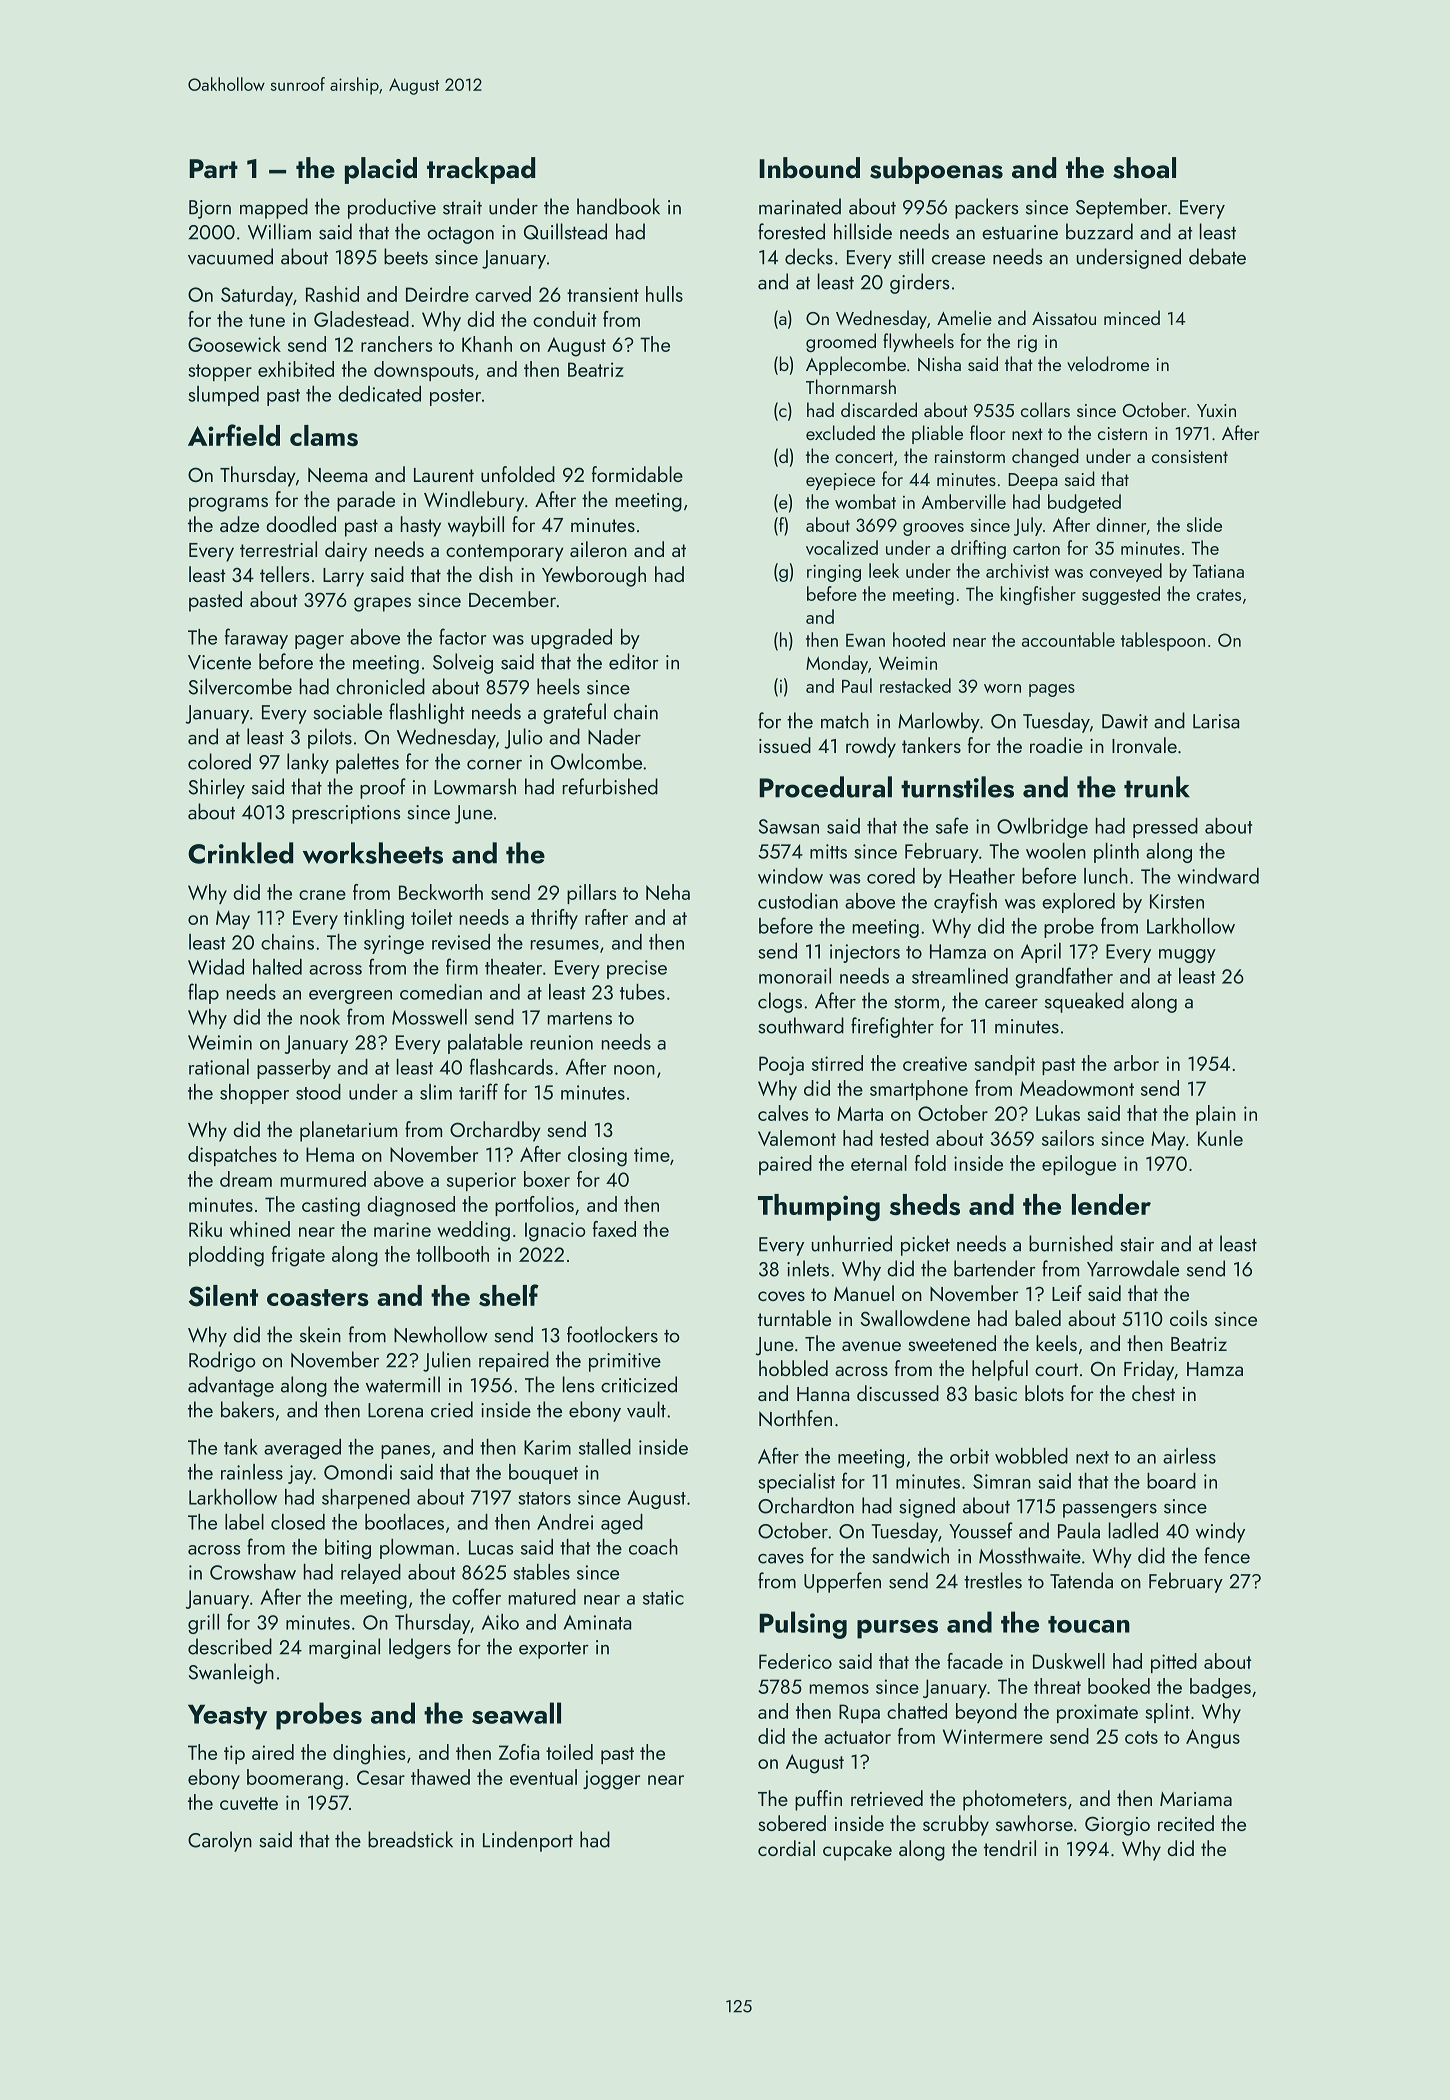 The height and width of the screenshot is (2100, 1450). What do you see at coordinates (637, 474) in the screenshot?
I see `formidable` at bounding box center [637, 474].
